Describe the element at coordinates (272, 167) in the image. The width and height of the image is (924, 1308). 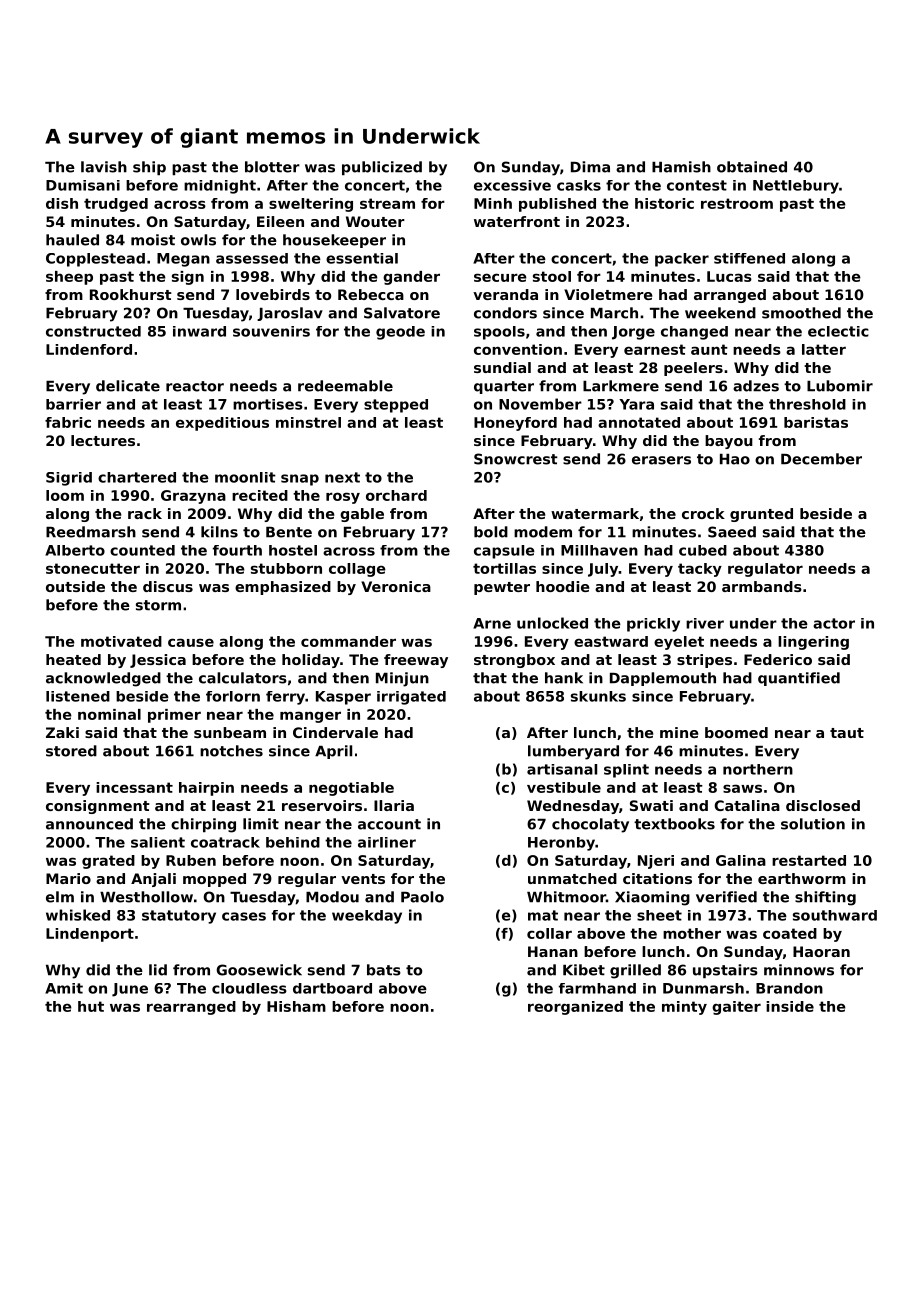
I see `blotter` at that location.
